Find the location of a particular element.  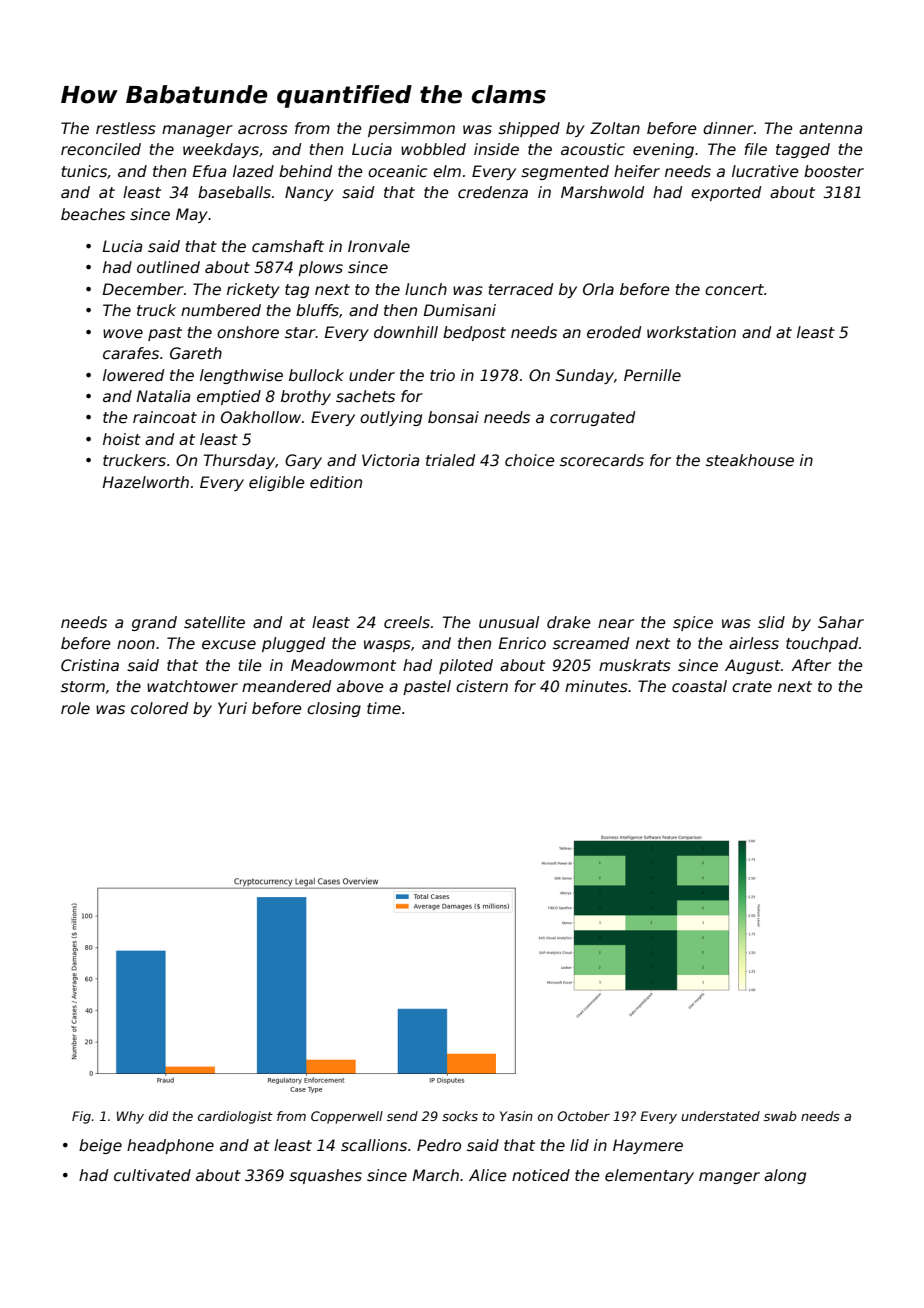

Why is located at coordinates (130, 1117).
